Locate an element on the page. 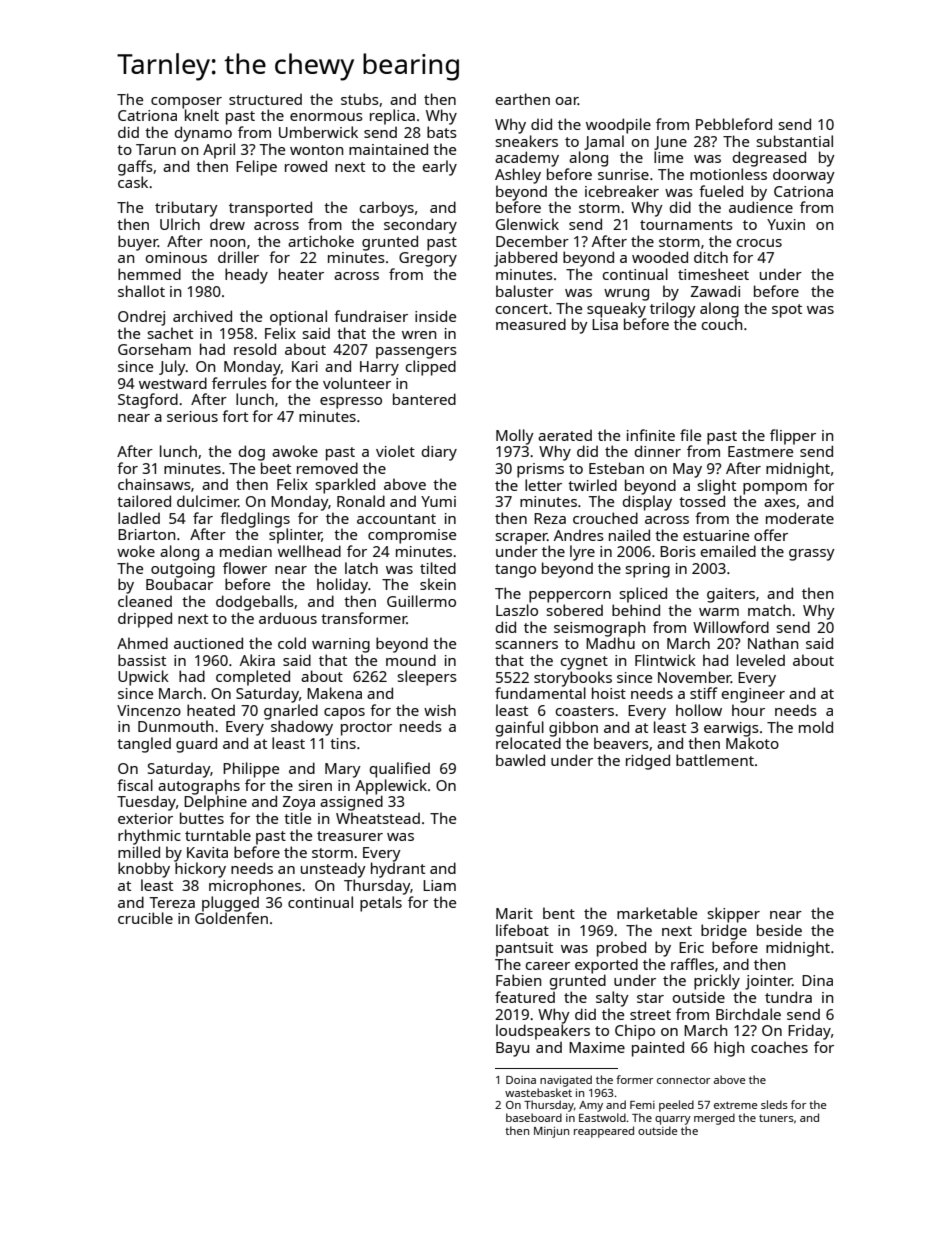 Image resolution: width=952 pixels, height=1233 pixels. merged is located at coordinates (714, 1119).
